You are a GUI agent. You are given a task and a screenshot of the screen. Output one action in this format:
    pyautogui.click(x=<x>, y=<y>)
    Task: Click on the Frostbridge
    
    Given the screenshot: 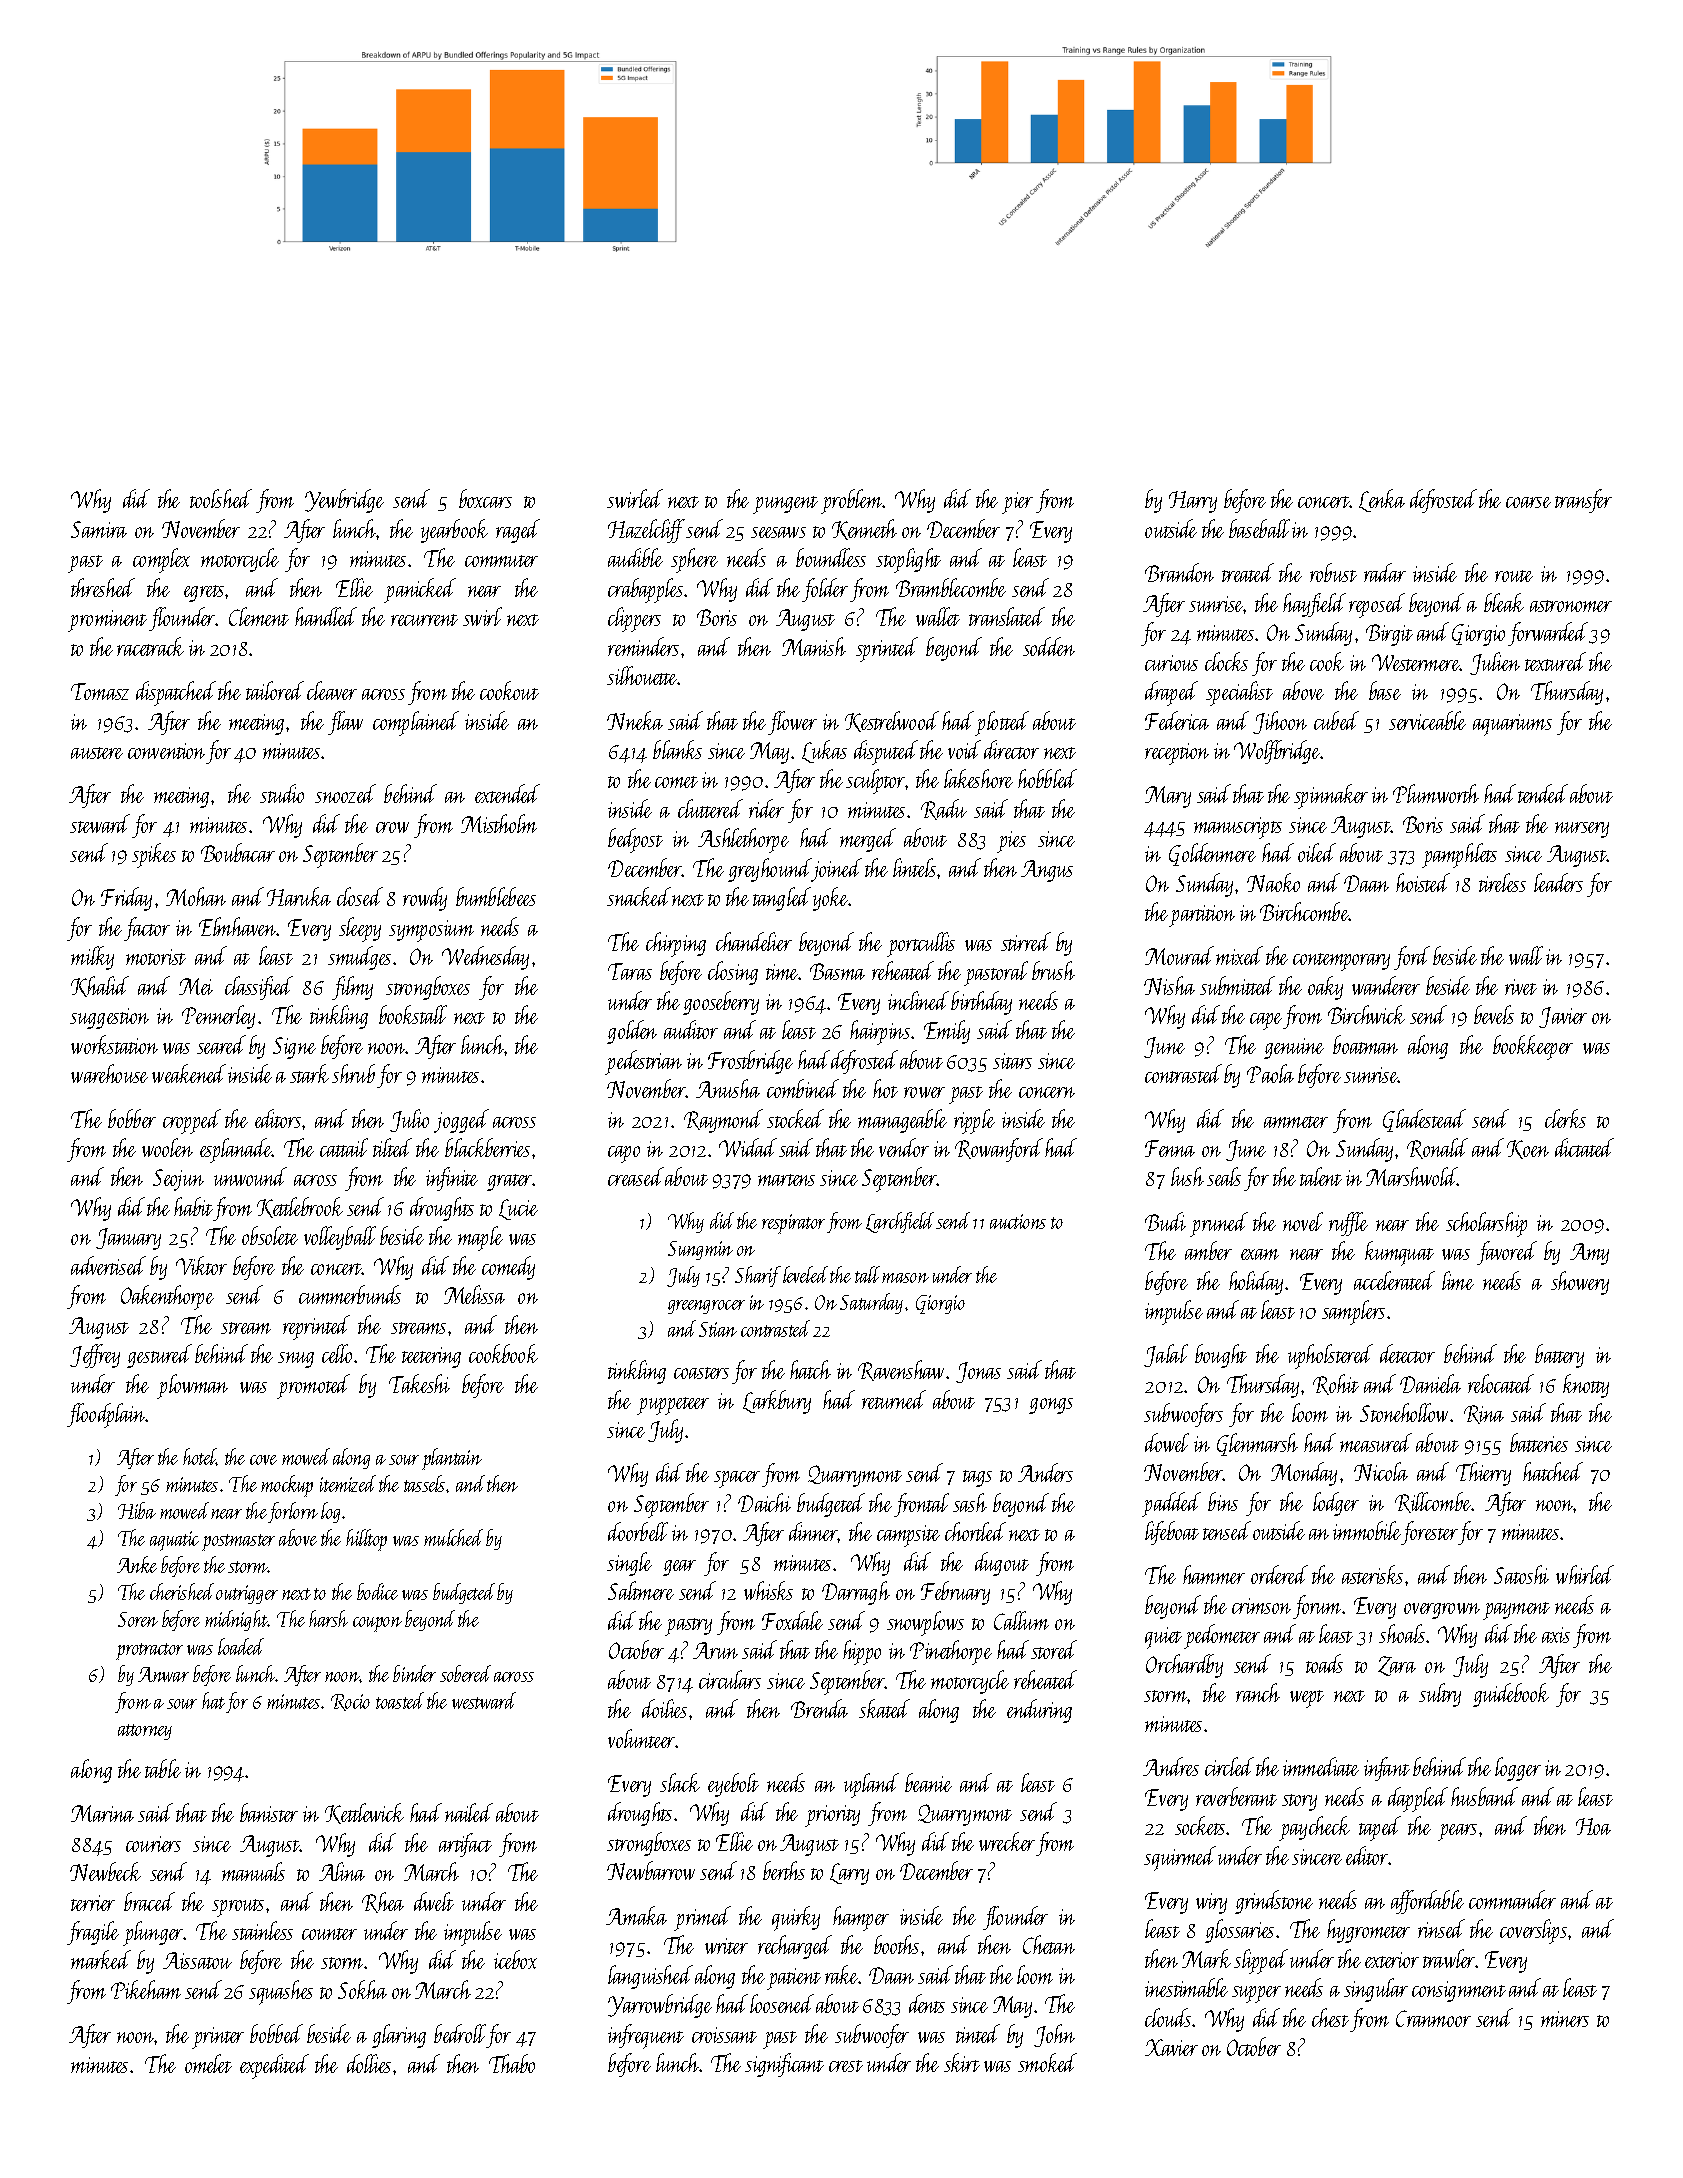 What is the action you would take?
    pyautogui.click(x=750, y=1062)
